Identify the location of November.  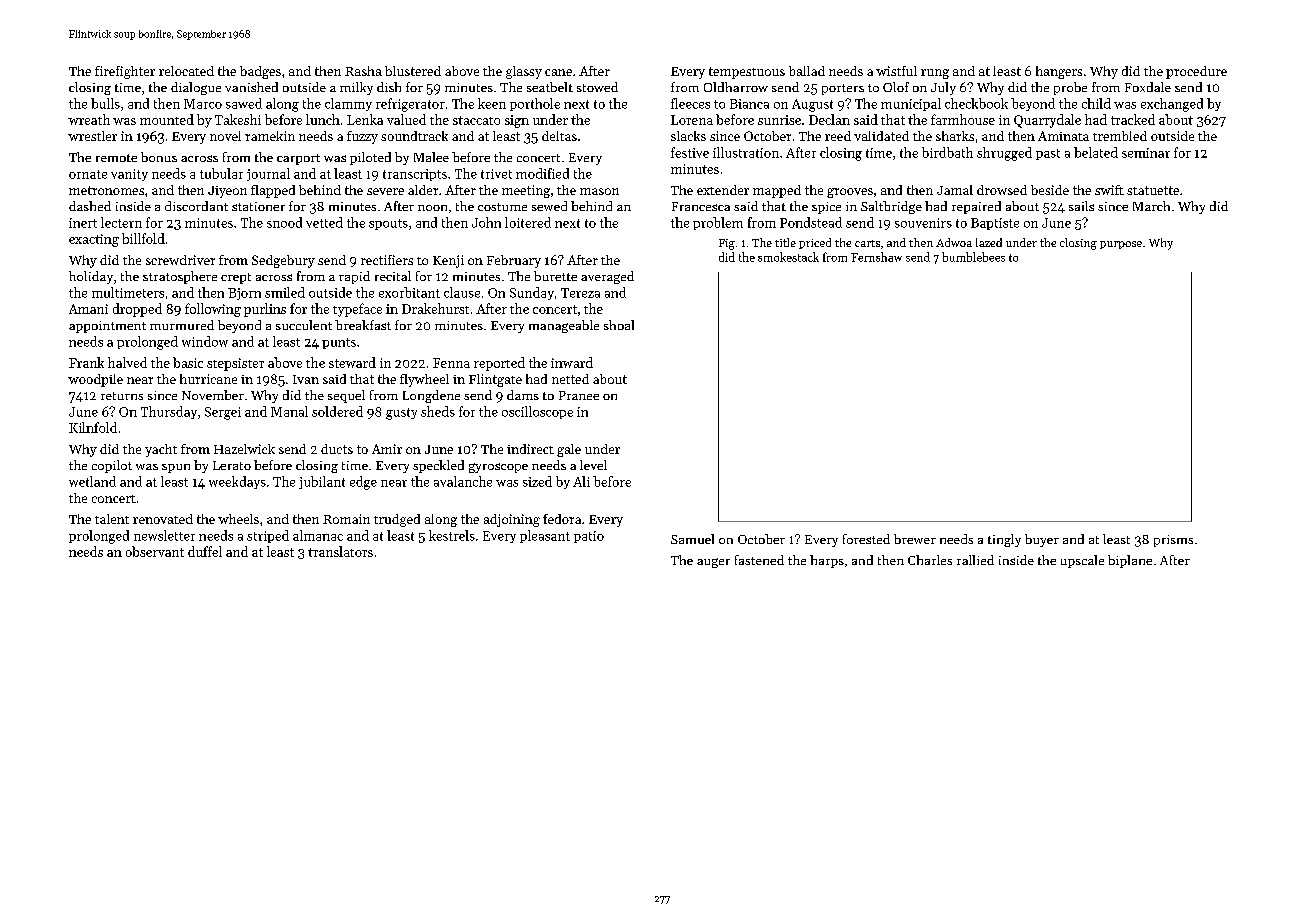
(213, 395).
